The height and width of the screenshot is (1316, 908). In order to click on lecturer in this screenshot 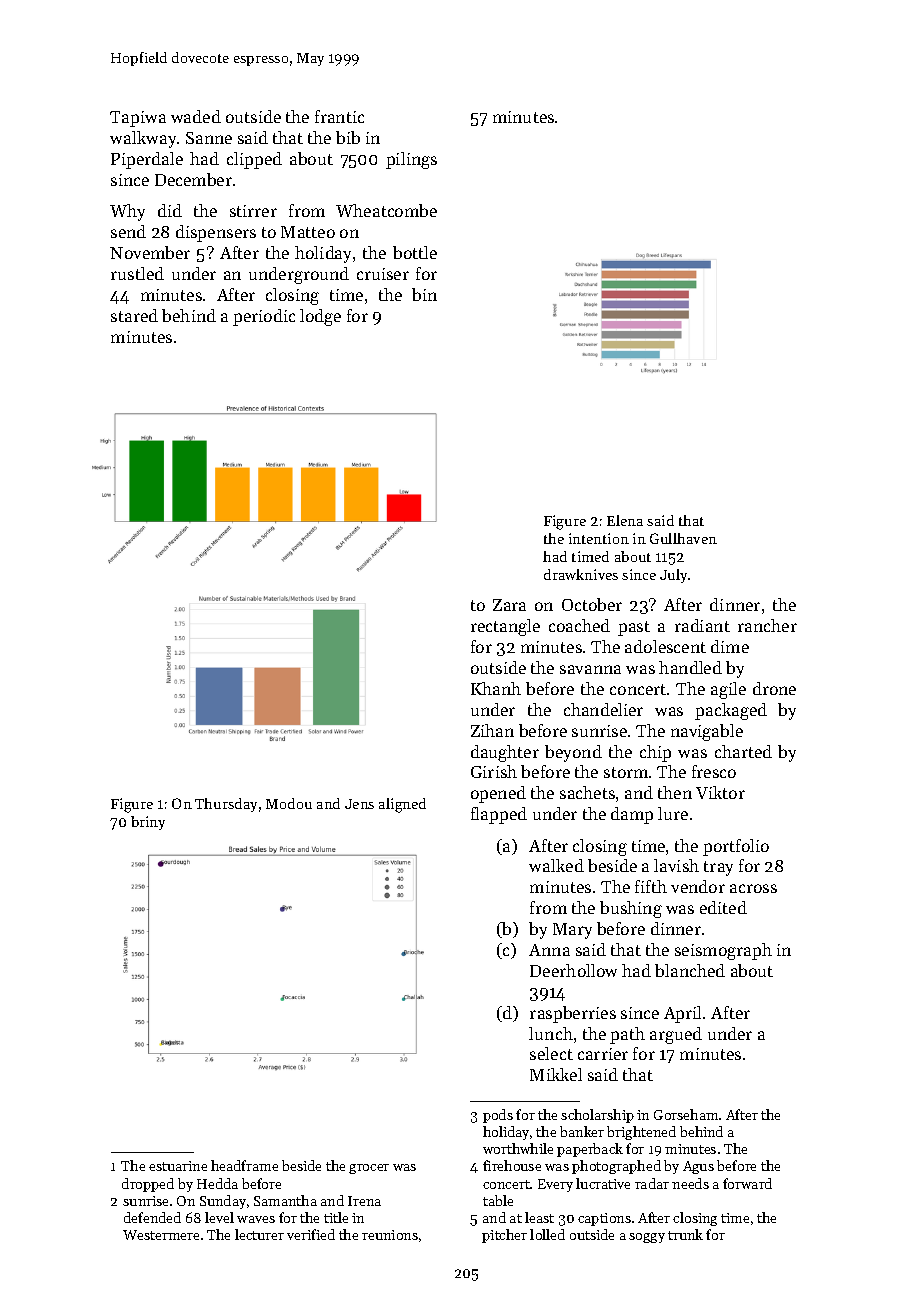, I will do `click(259, 1234)`.
